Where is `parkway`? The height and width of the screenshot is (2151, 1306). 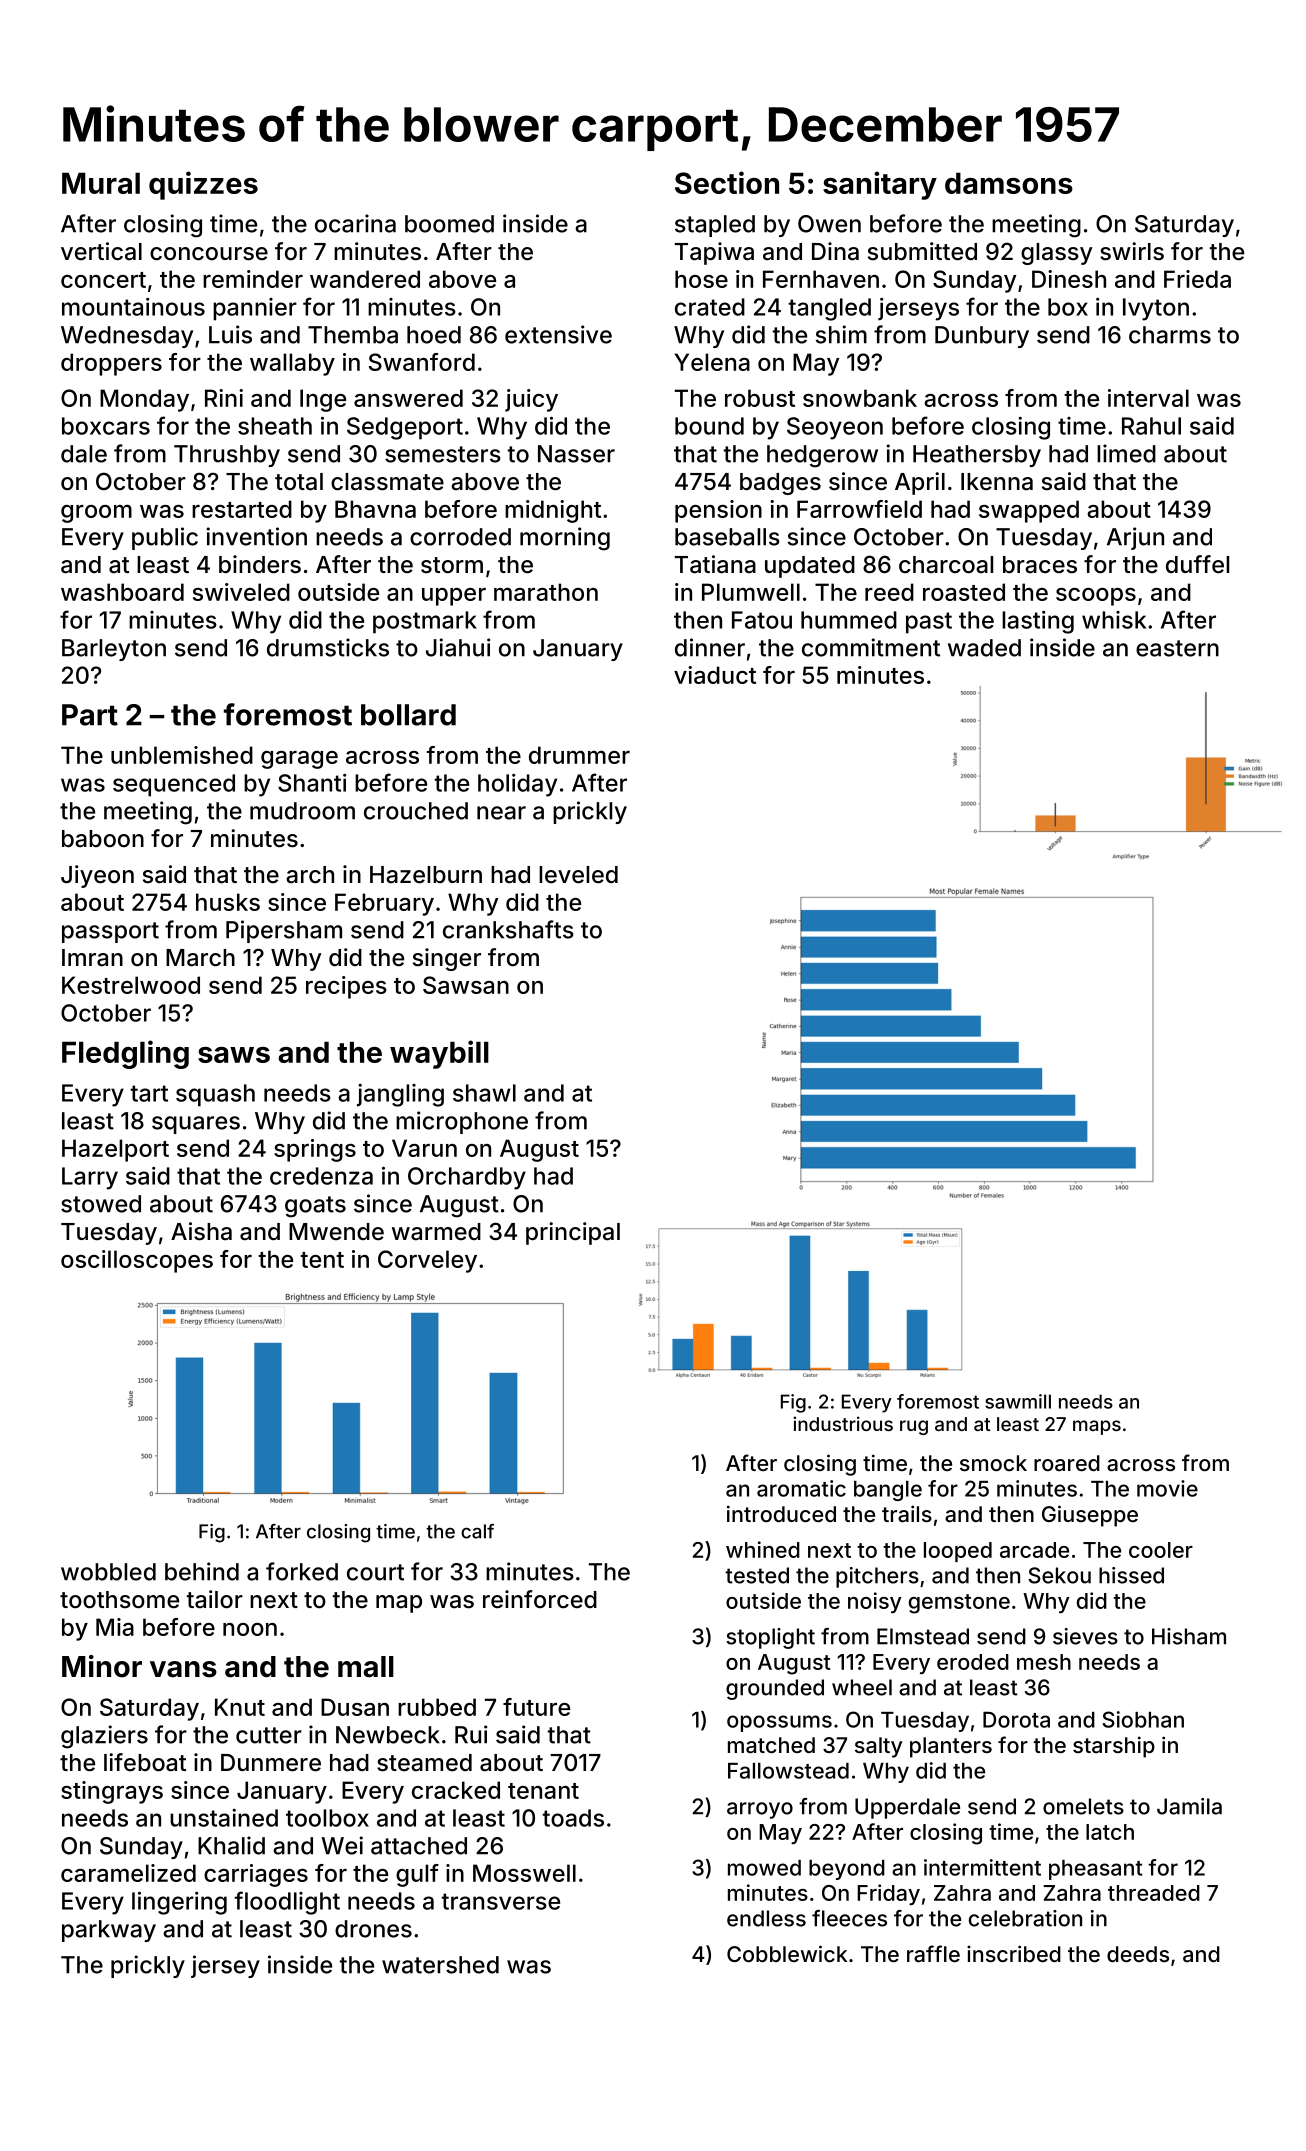 parkway is located at coordinates (109, 1931).
